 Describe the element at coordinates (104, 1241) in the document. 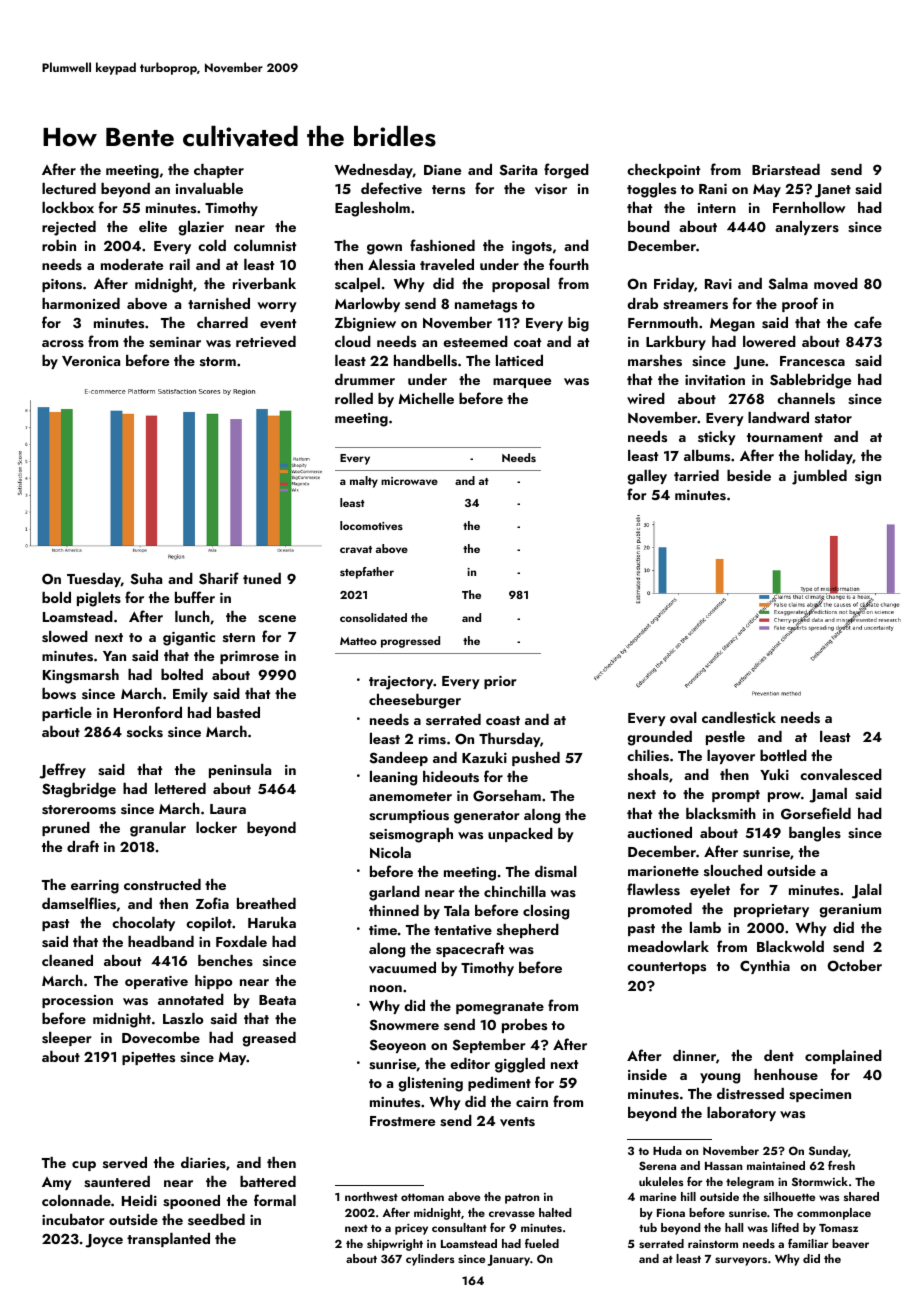

I see `Joyce` at that location.
